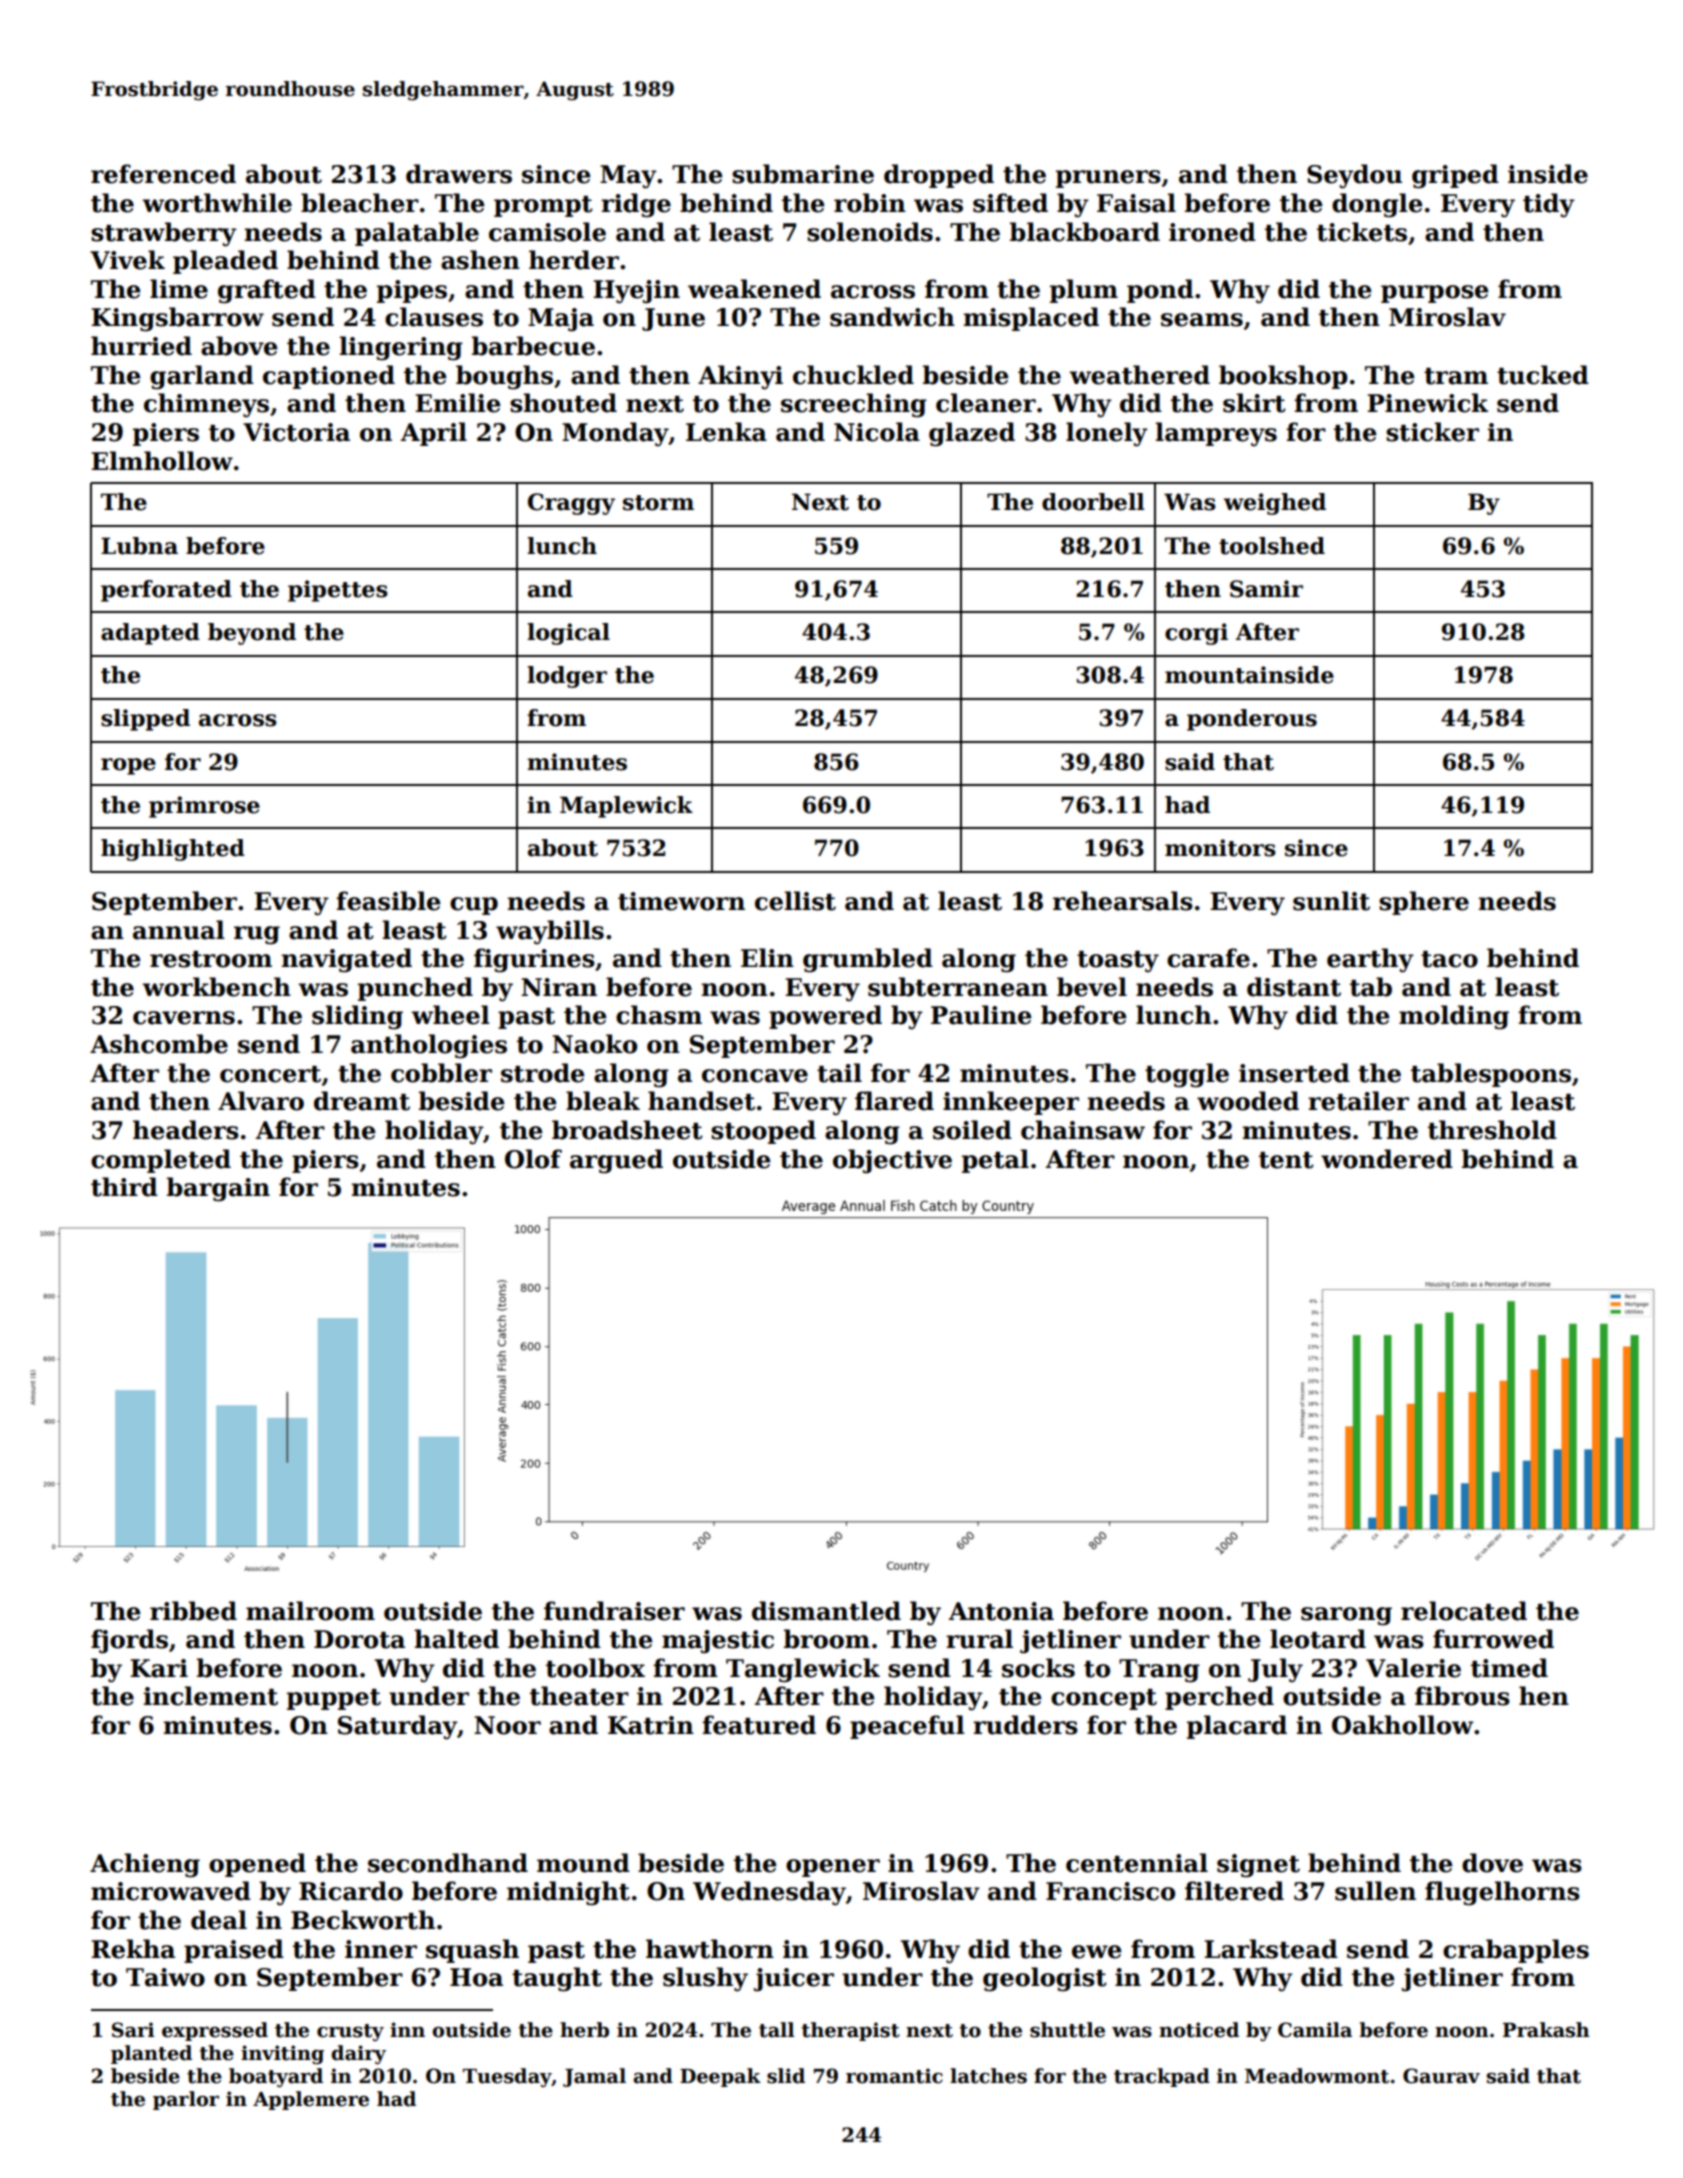  What do you see at coordinates (1491, 1075) in the screenshot?
I see `tablespoons` at bounding box center [1491, 1075].
